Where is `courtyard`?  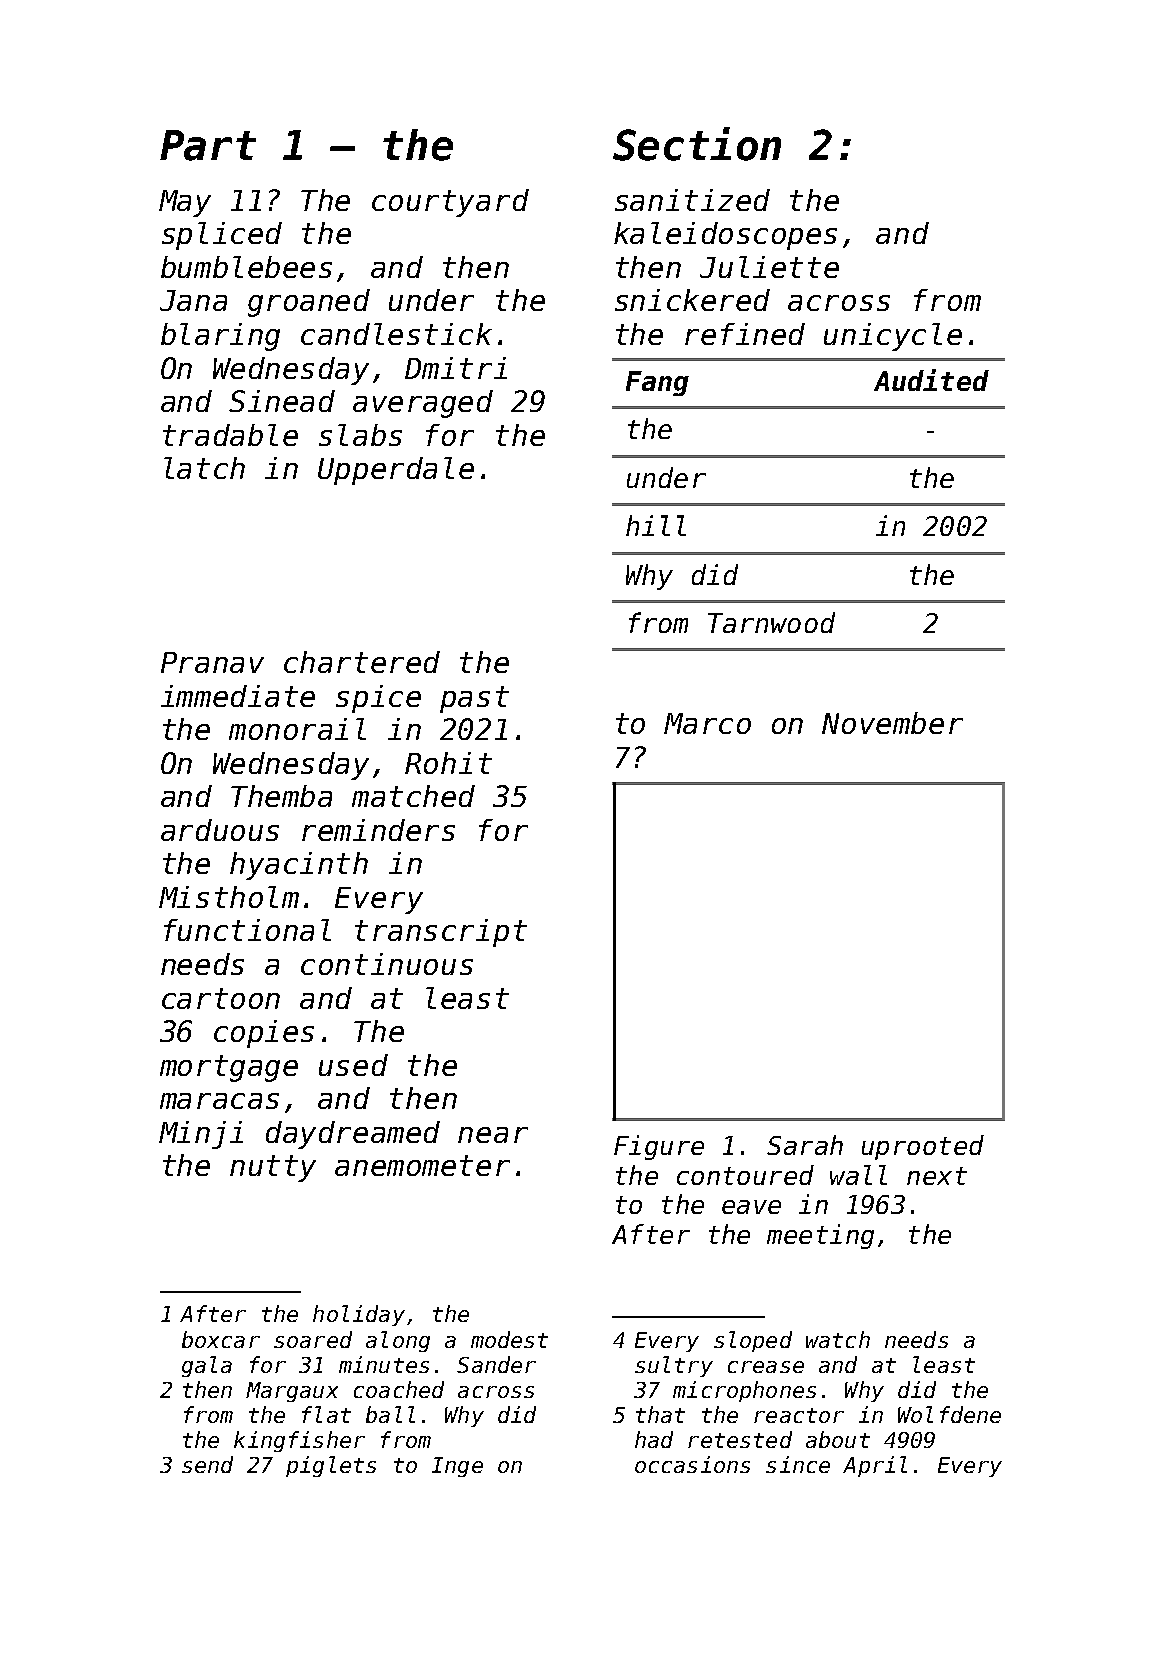
courtyard is located at coordinates (450, 203).
